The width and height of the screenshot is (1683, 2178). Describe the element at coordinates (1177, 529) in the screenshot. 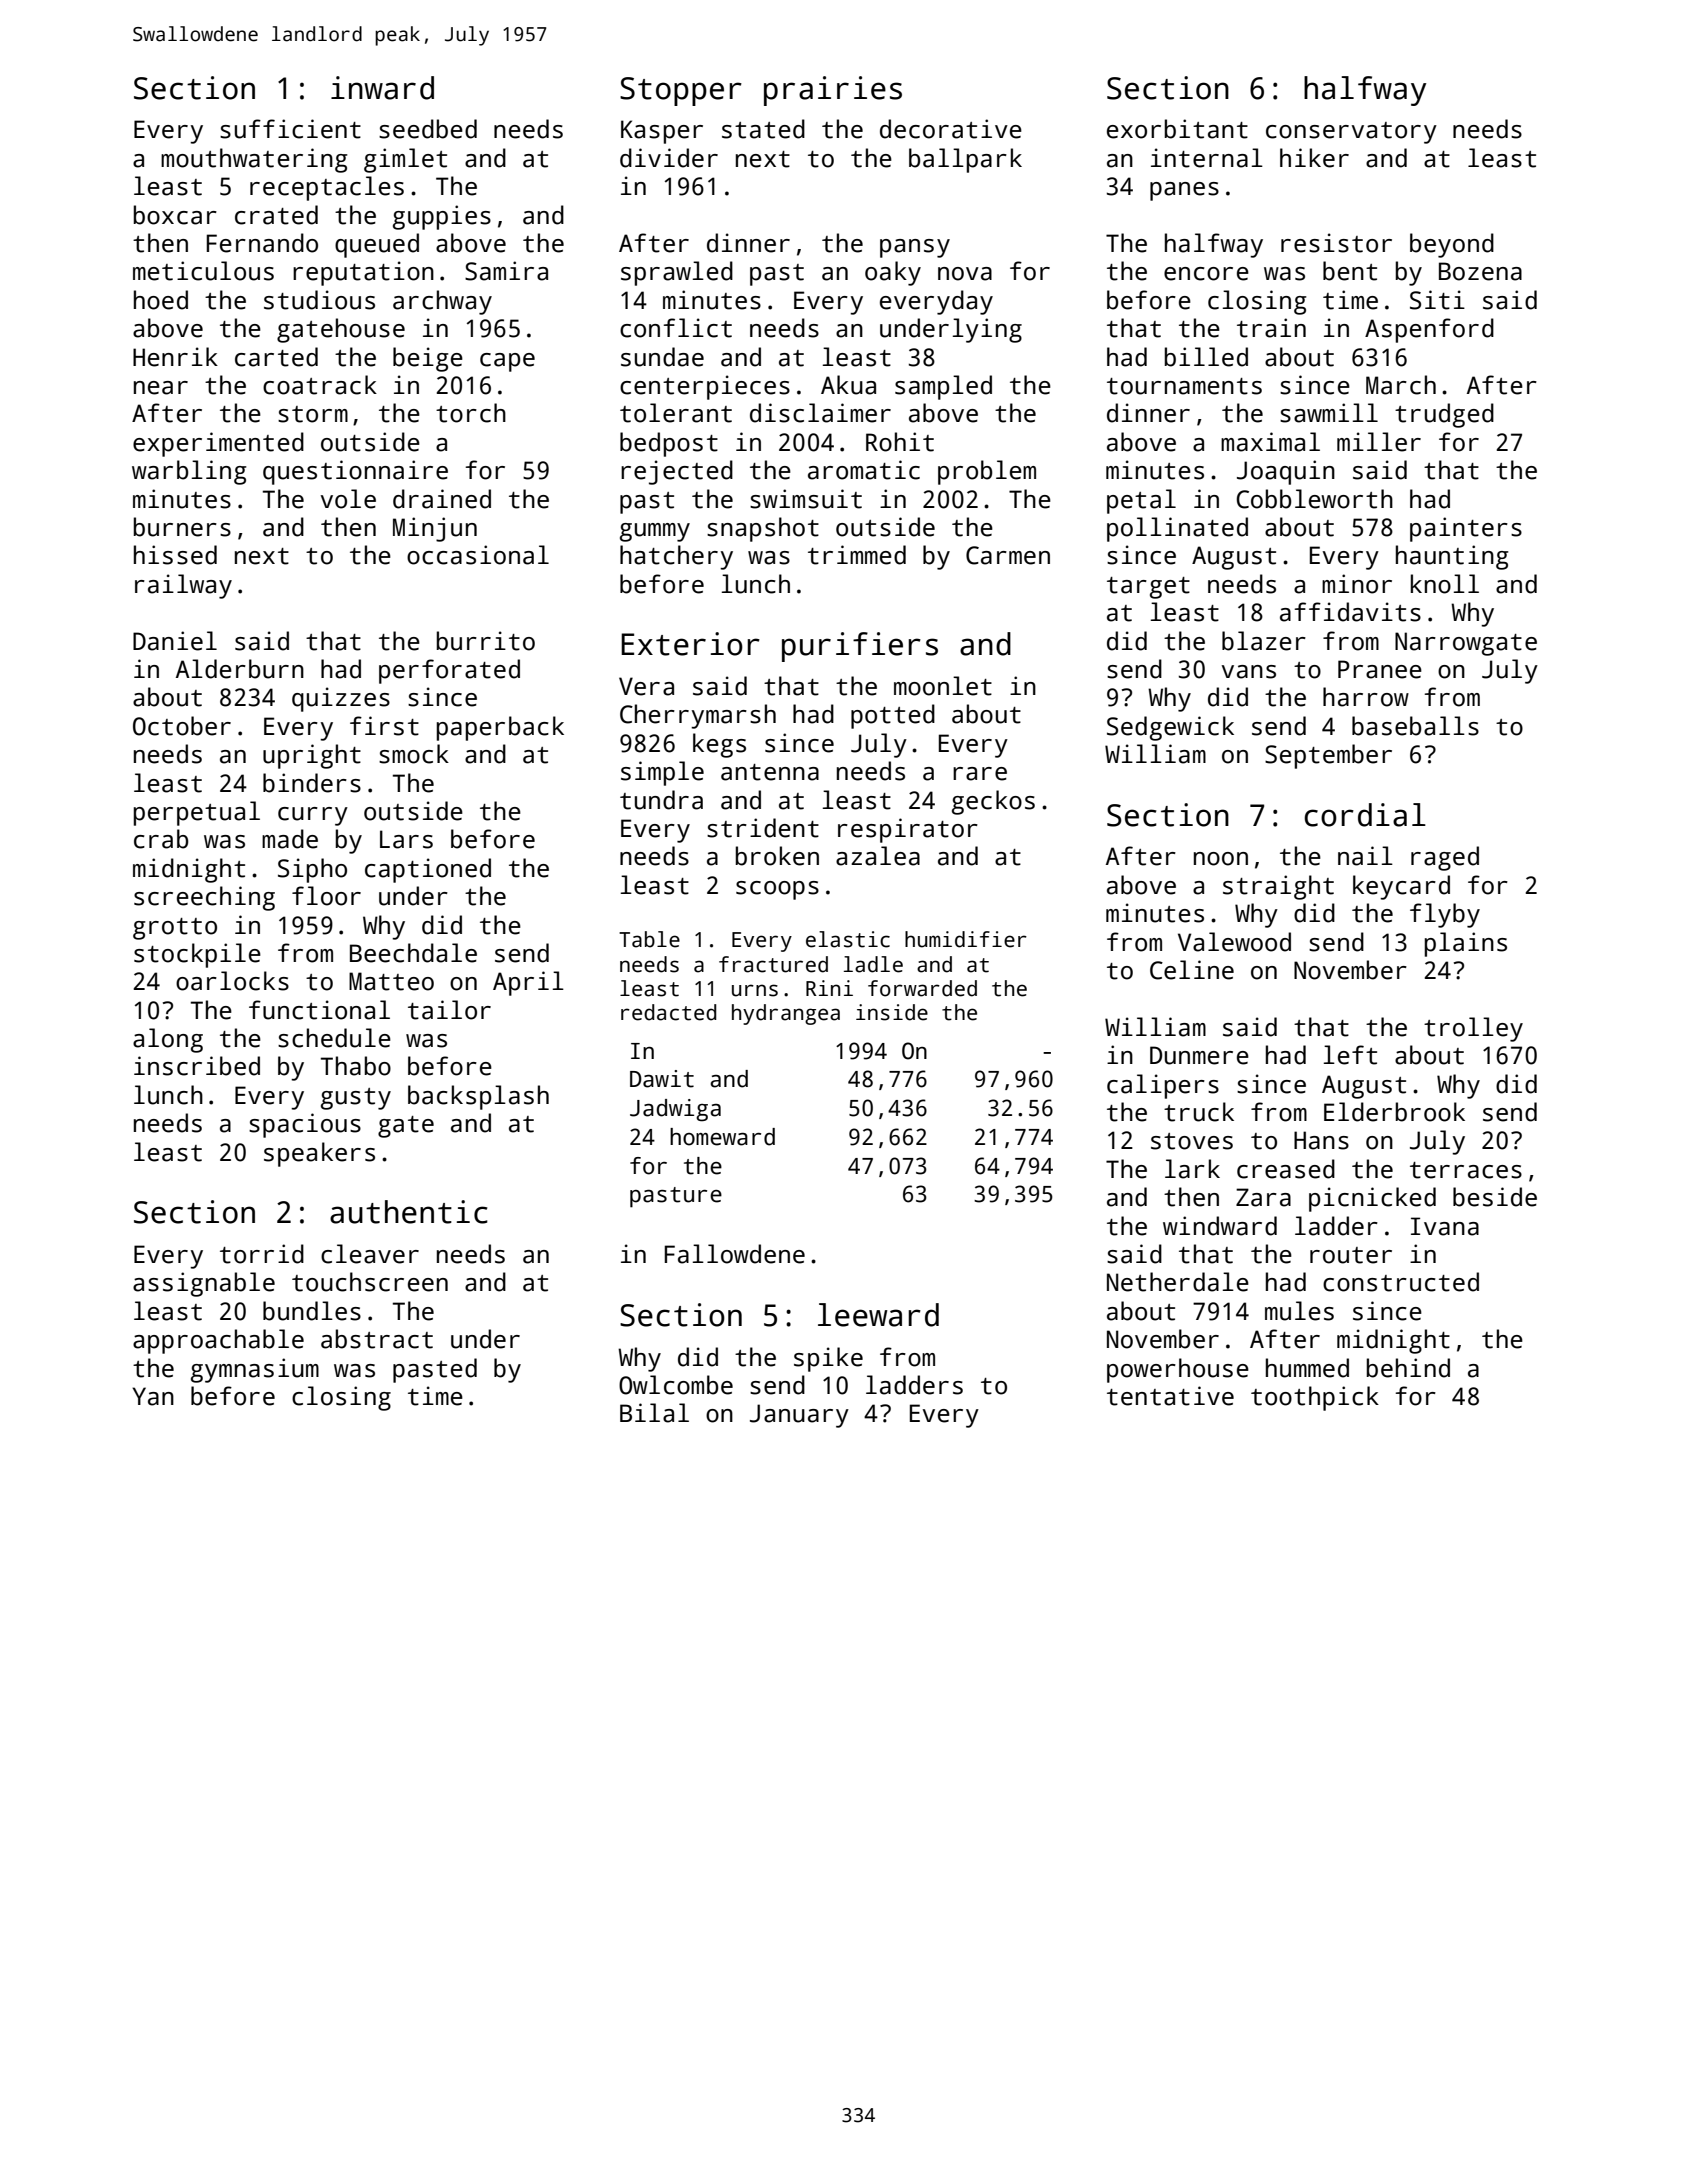

I see `pollinated` at that location.
